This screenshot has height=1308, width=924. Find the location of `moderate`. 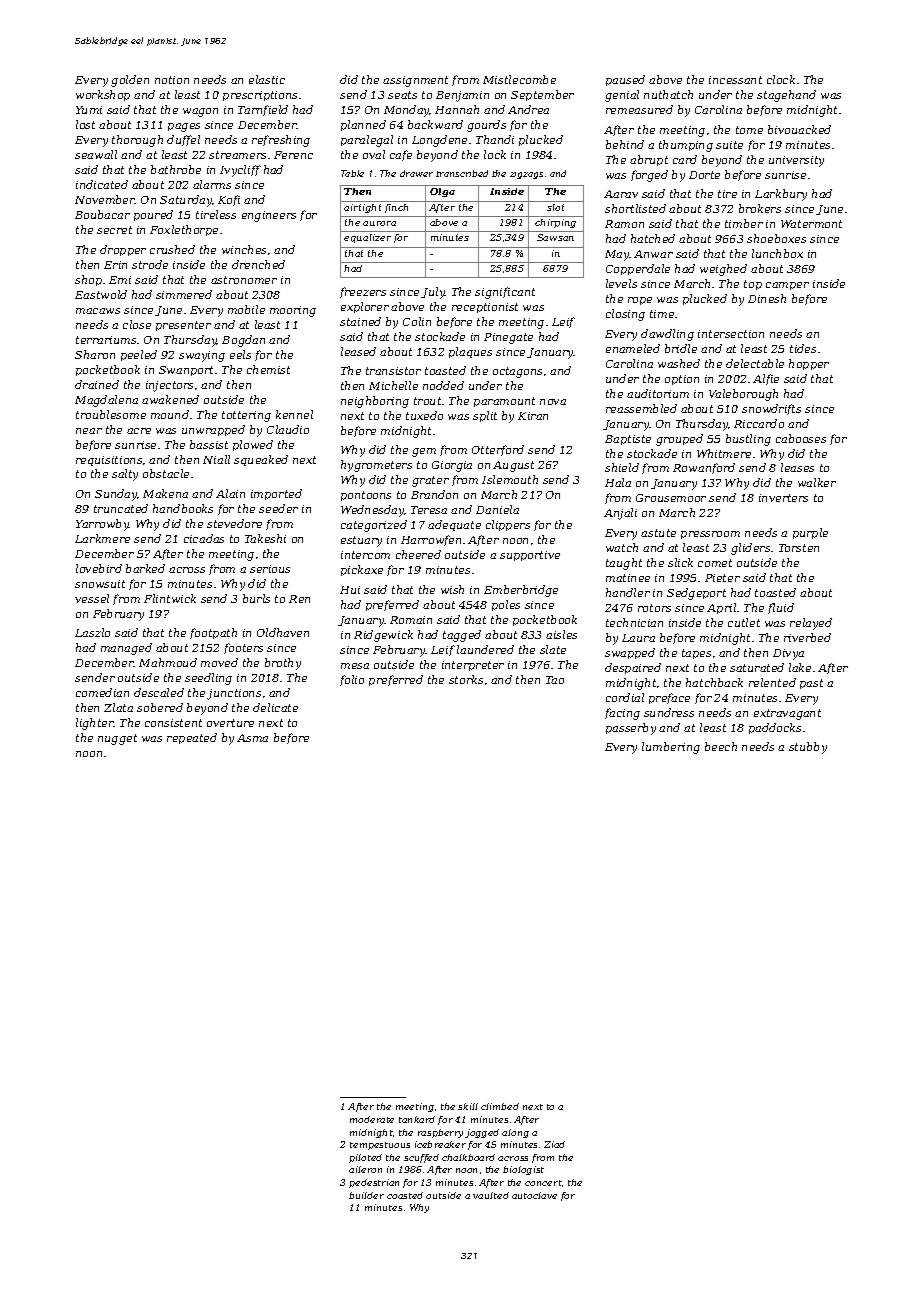

moderate is located at coordinates (372, 1119).
